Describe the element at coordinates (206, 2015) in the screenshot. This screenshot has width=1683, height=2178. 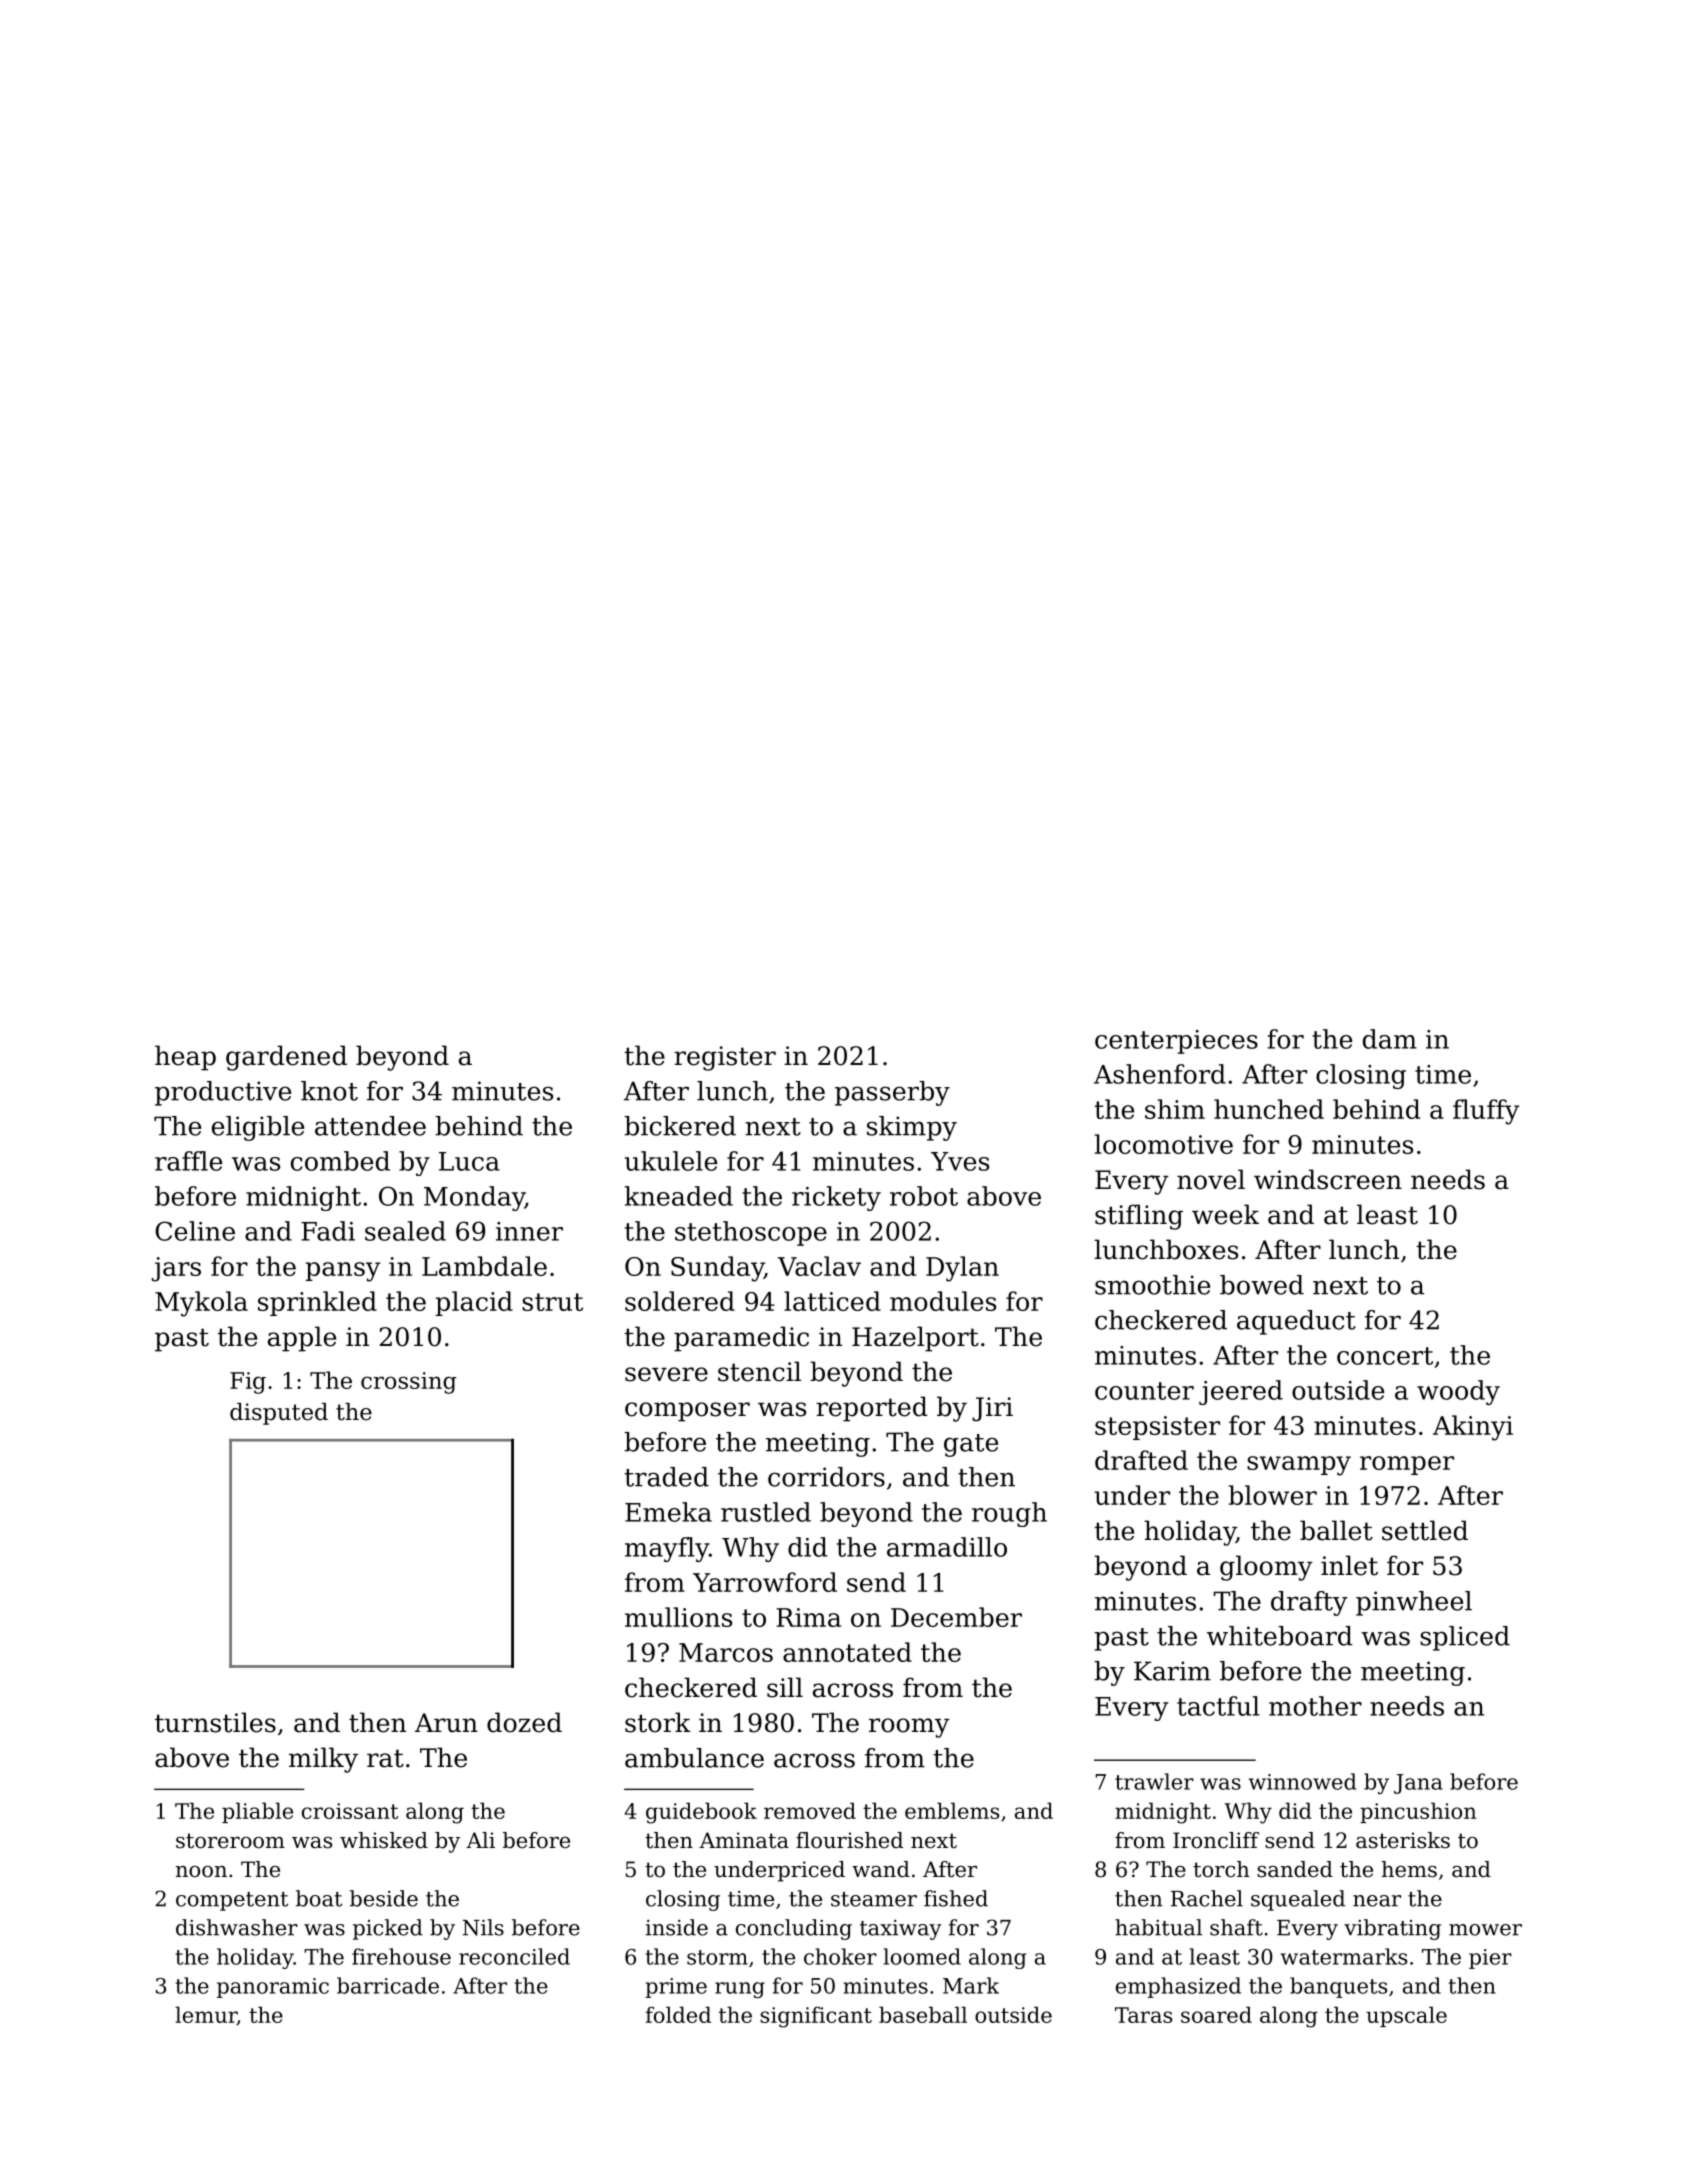
I see `lemur` at that location.
